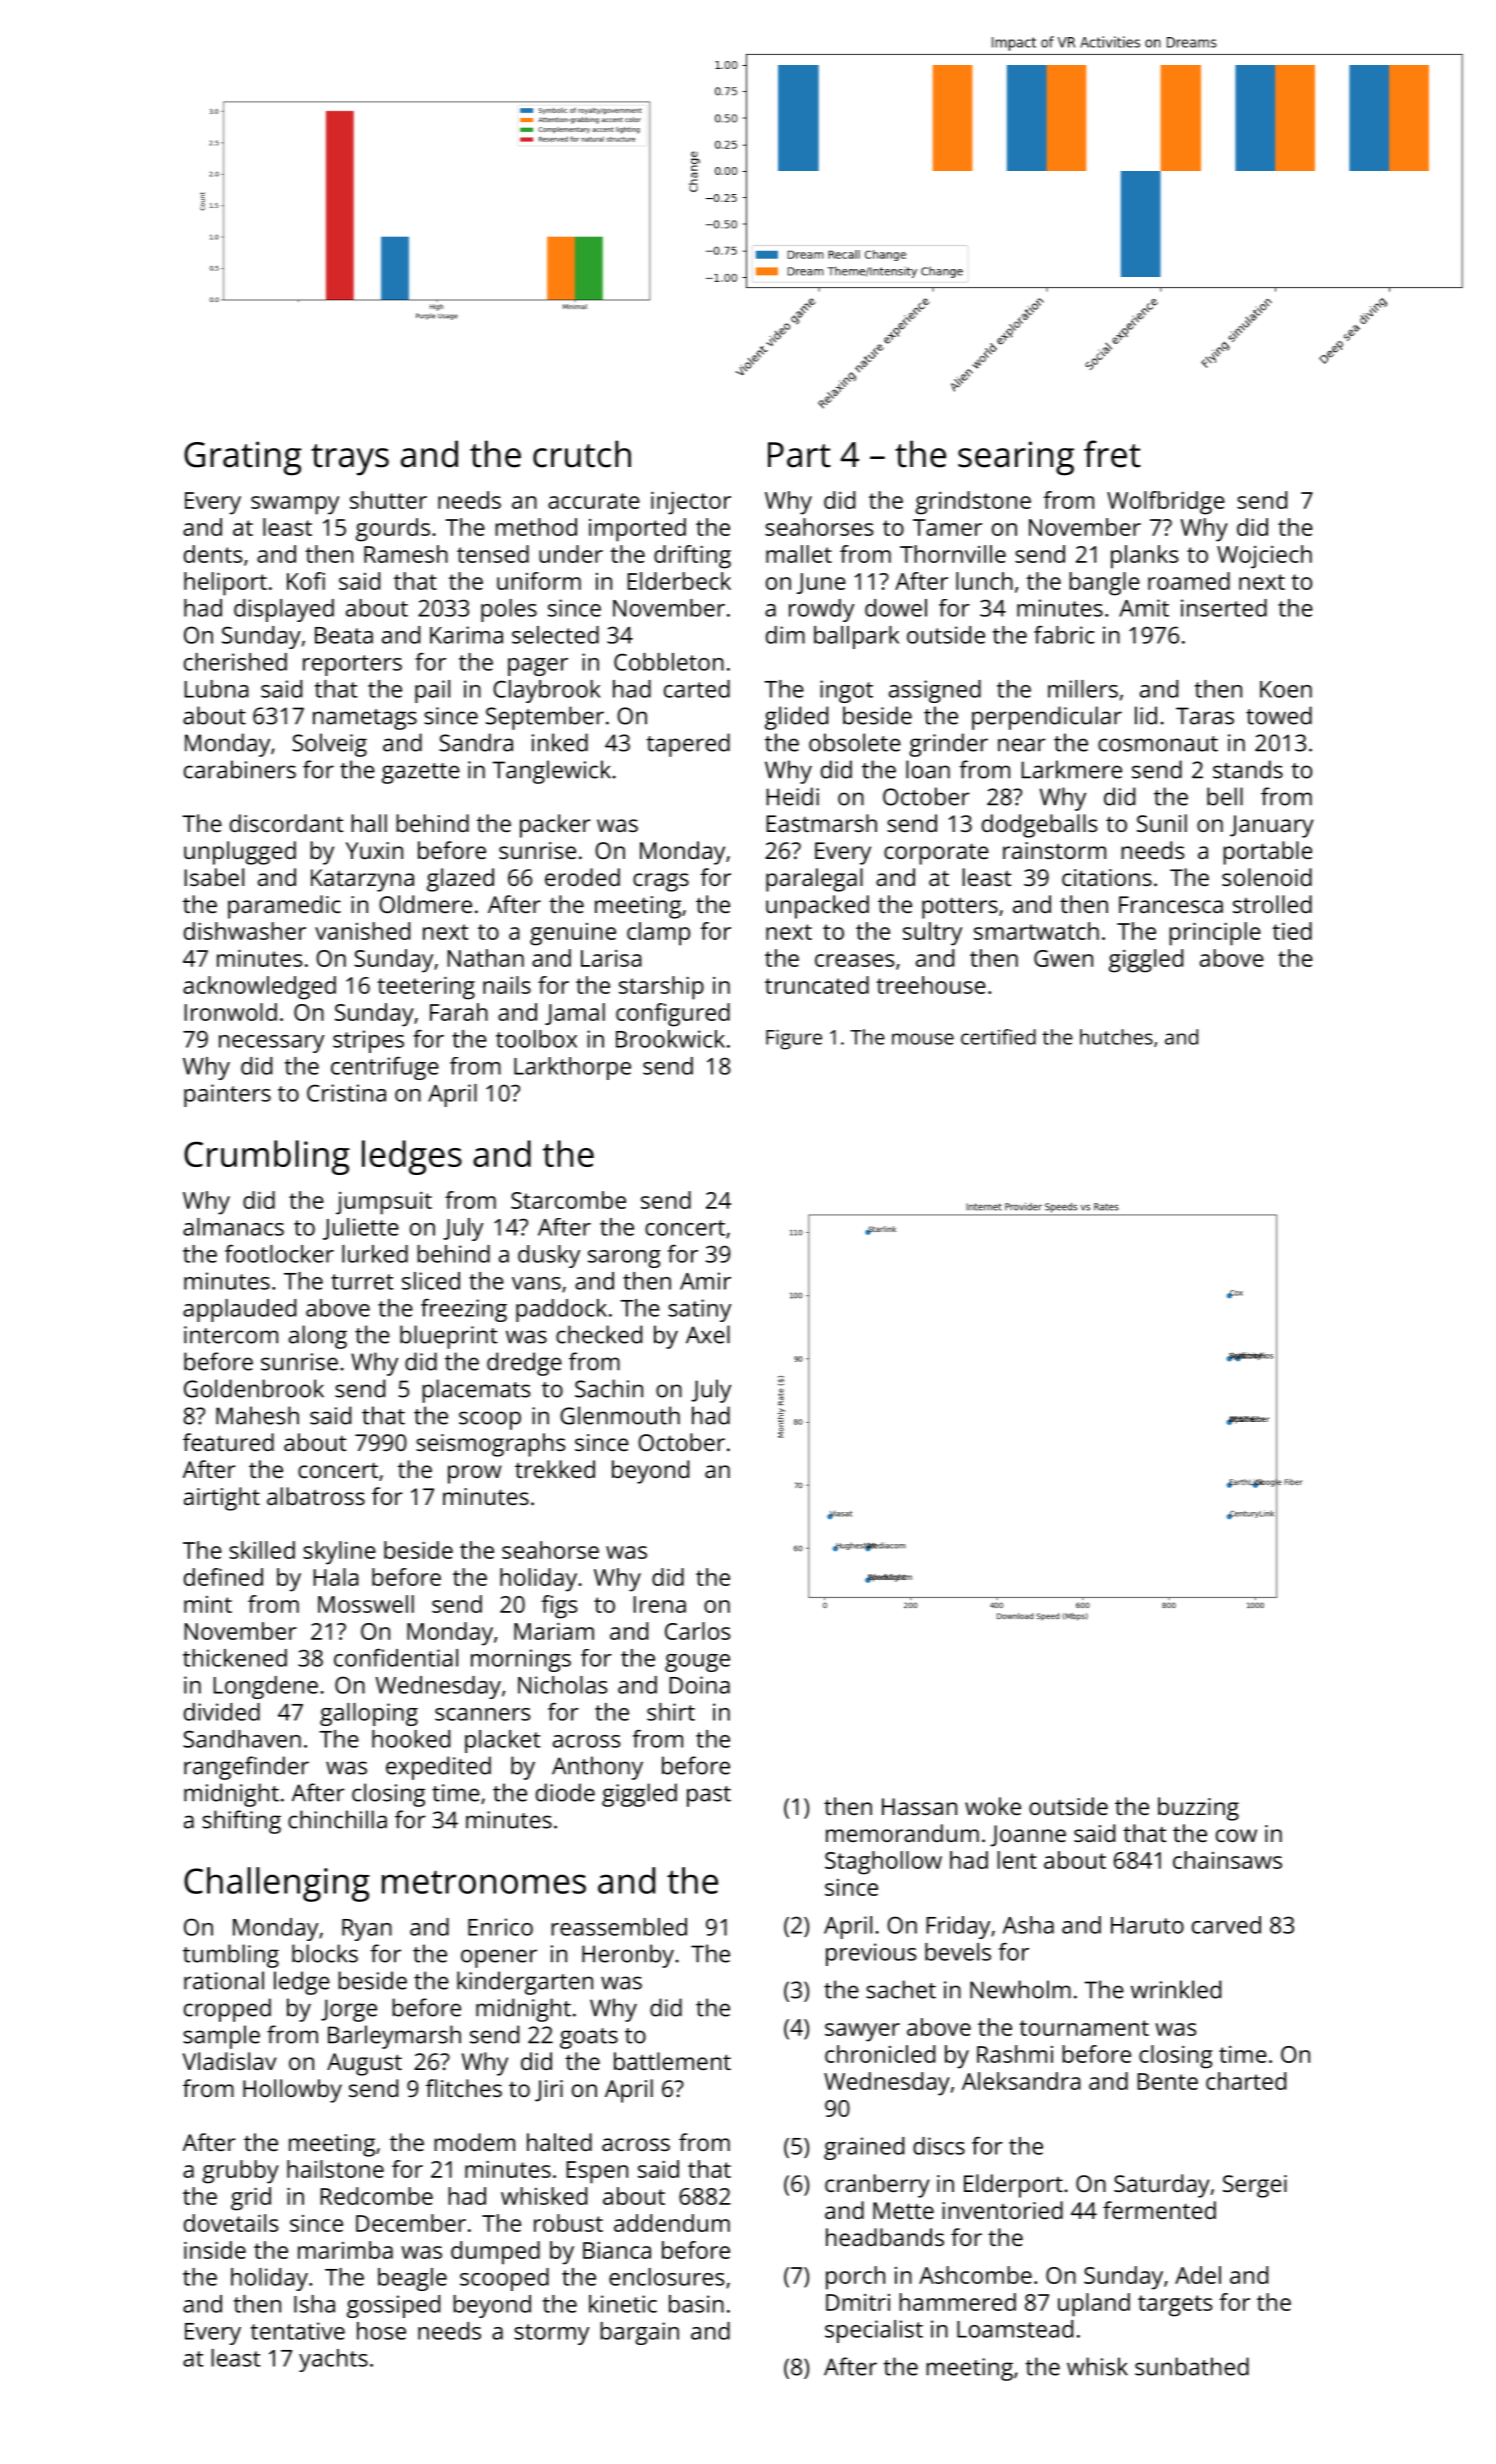  What do you see at coordinates (1116, 1037) in the screenshot?
I see `hutches` at bounding box center [1116, 1037].
